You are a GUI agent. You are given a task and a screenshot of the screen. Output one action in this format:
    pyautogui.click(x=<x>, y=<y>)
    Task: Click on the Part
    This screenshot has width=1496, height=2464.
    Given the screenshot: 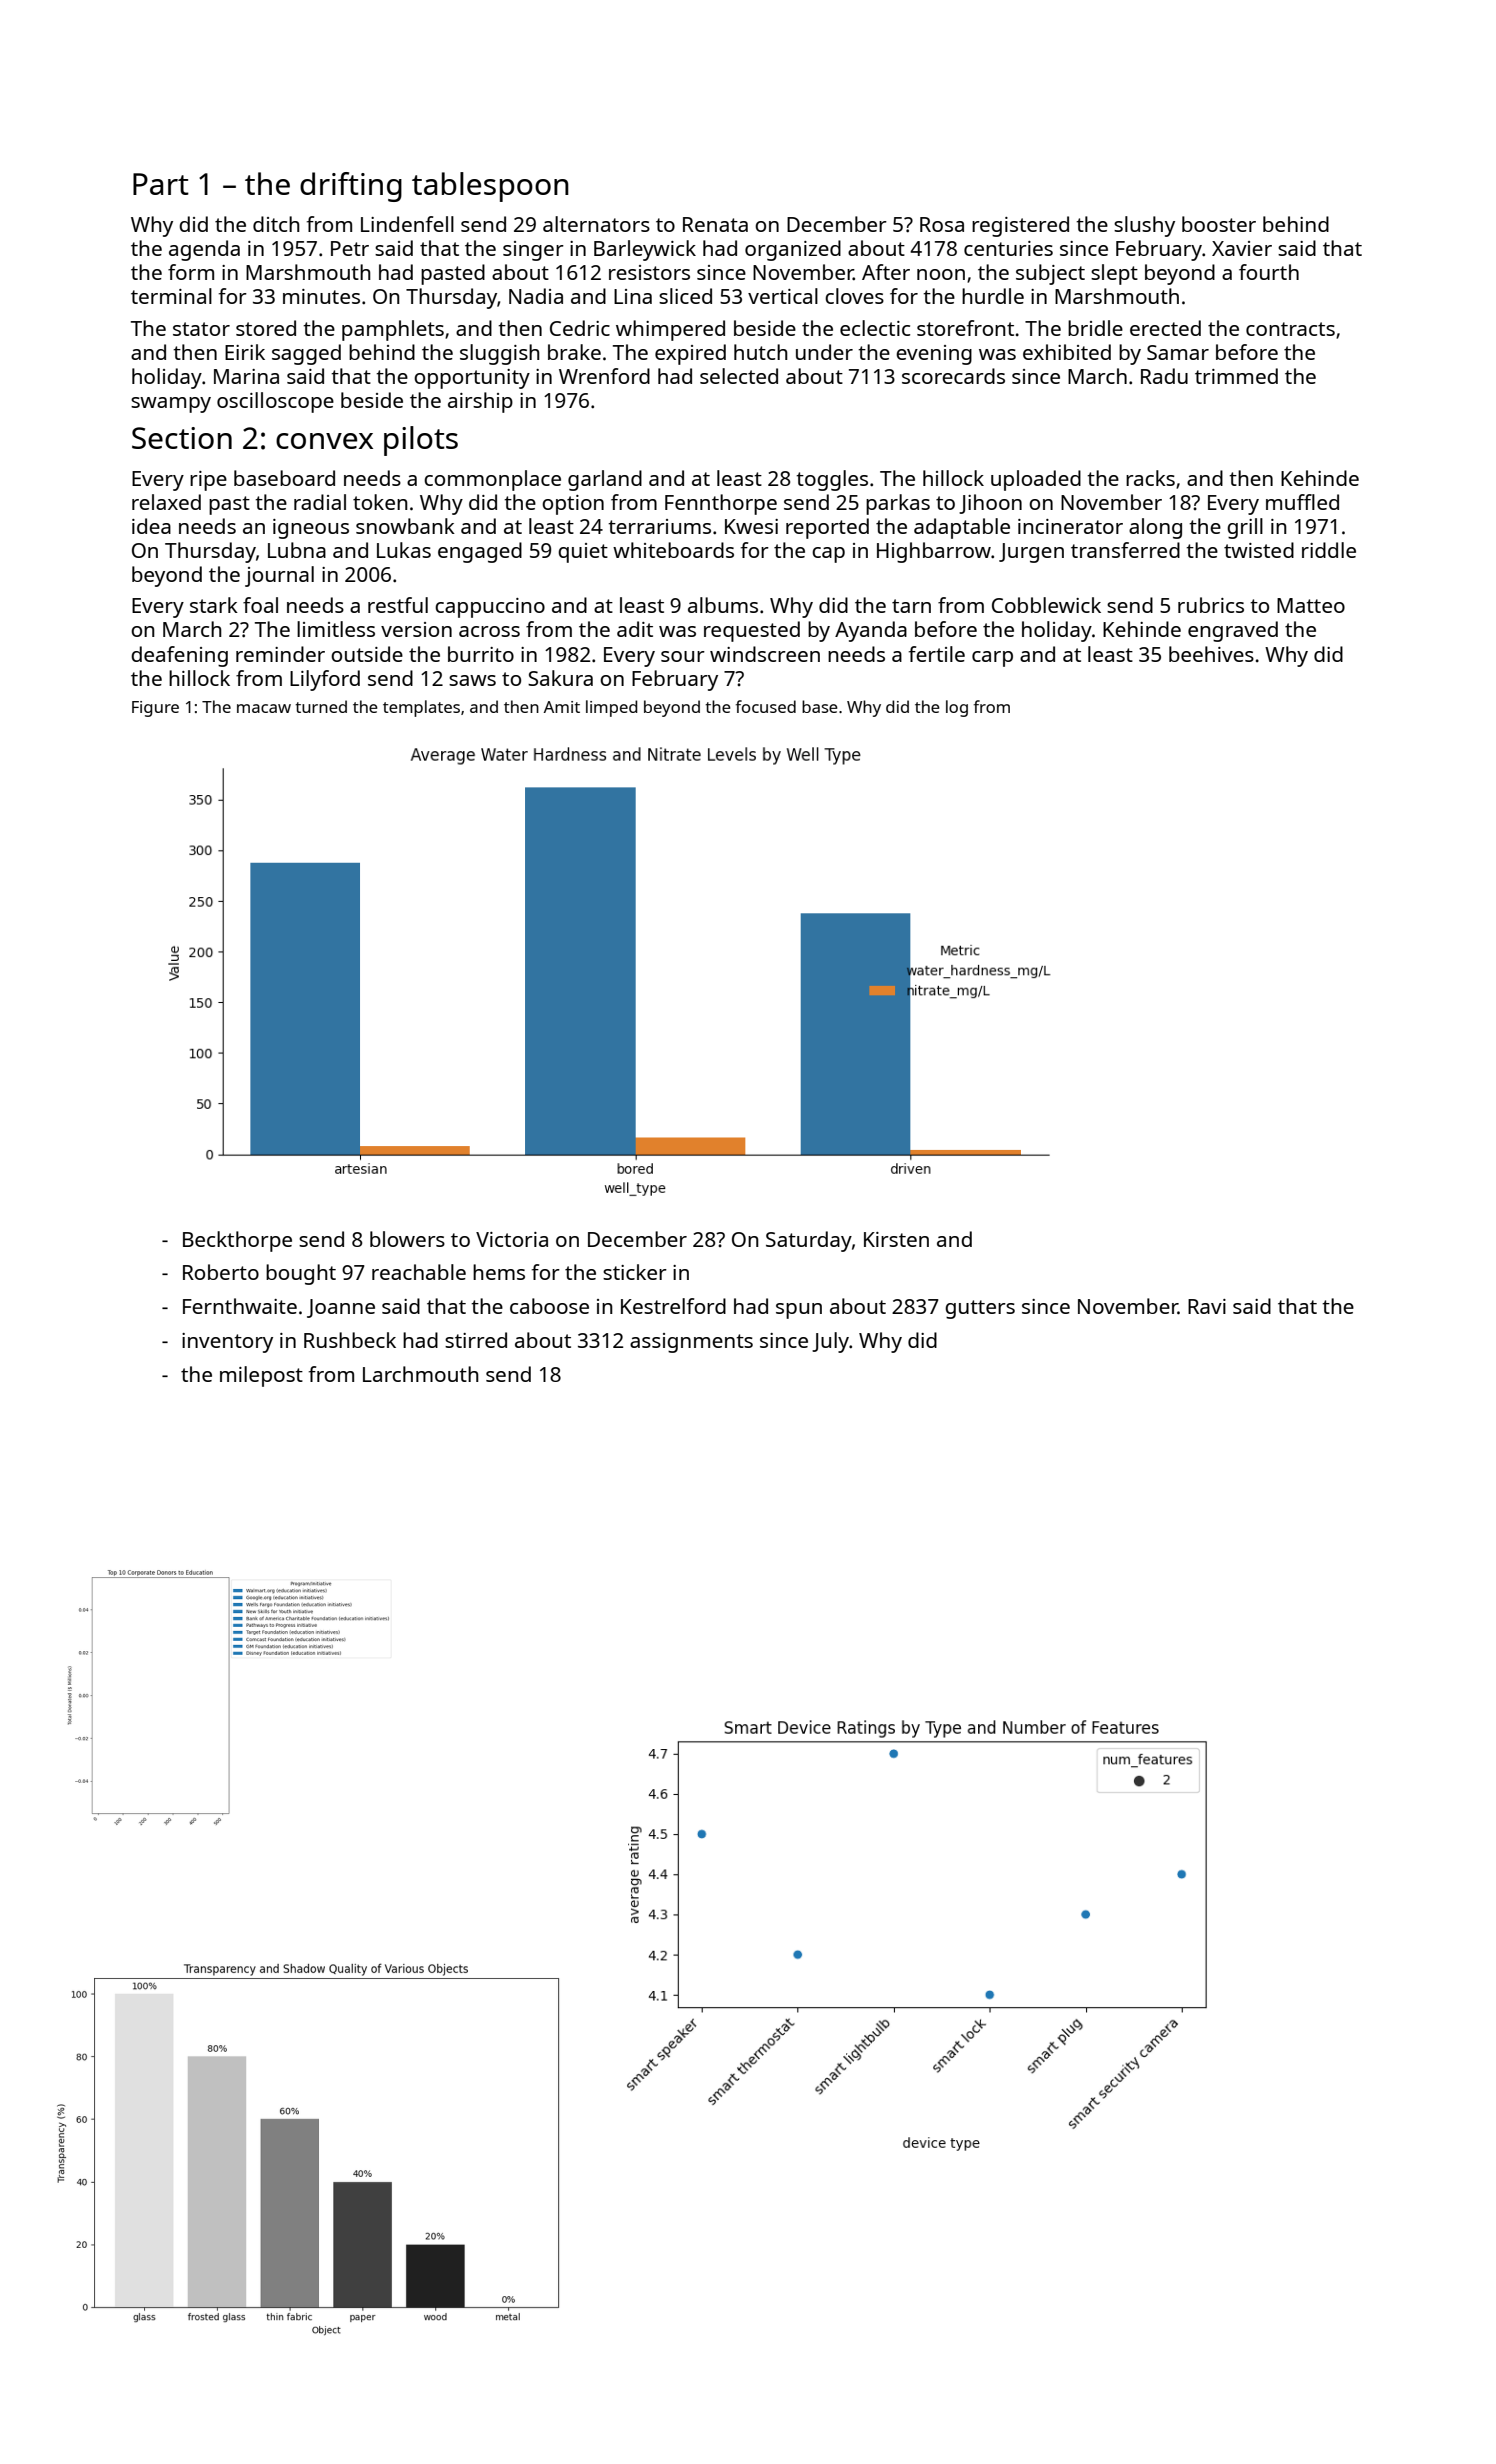 What is the action you would take?
    pyautogui.click(x=161, y=184)
